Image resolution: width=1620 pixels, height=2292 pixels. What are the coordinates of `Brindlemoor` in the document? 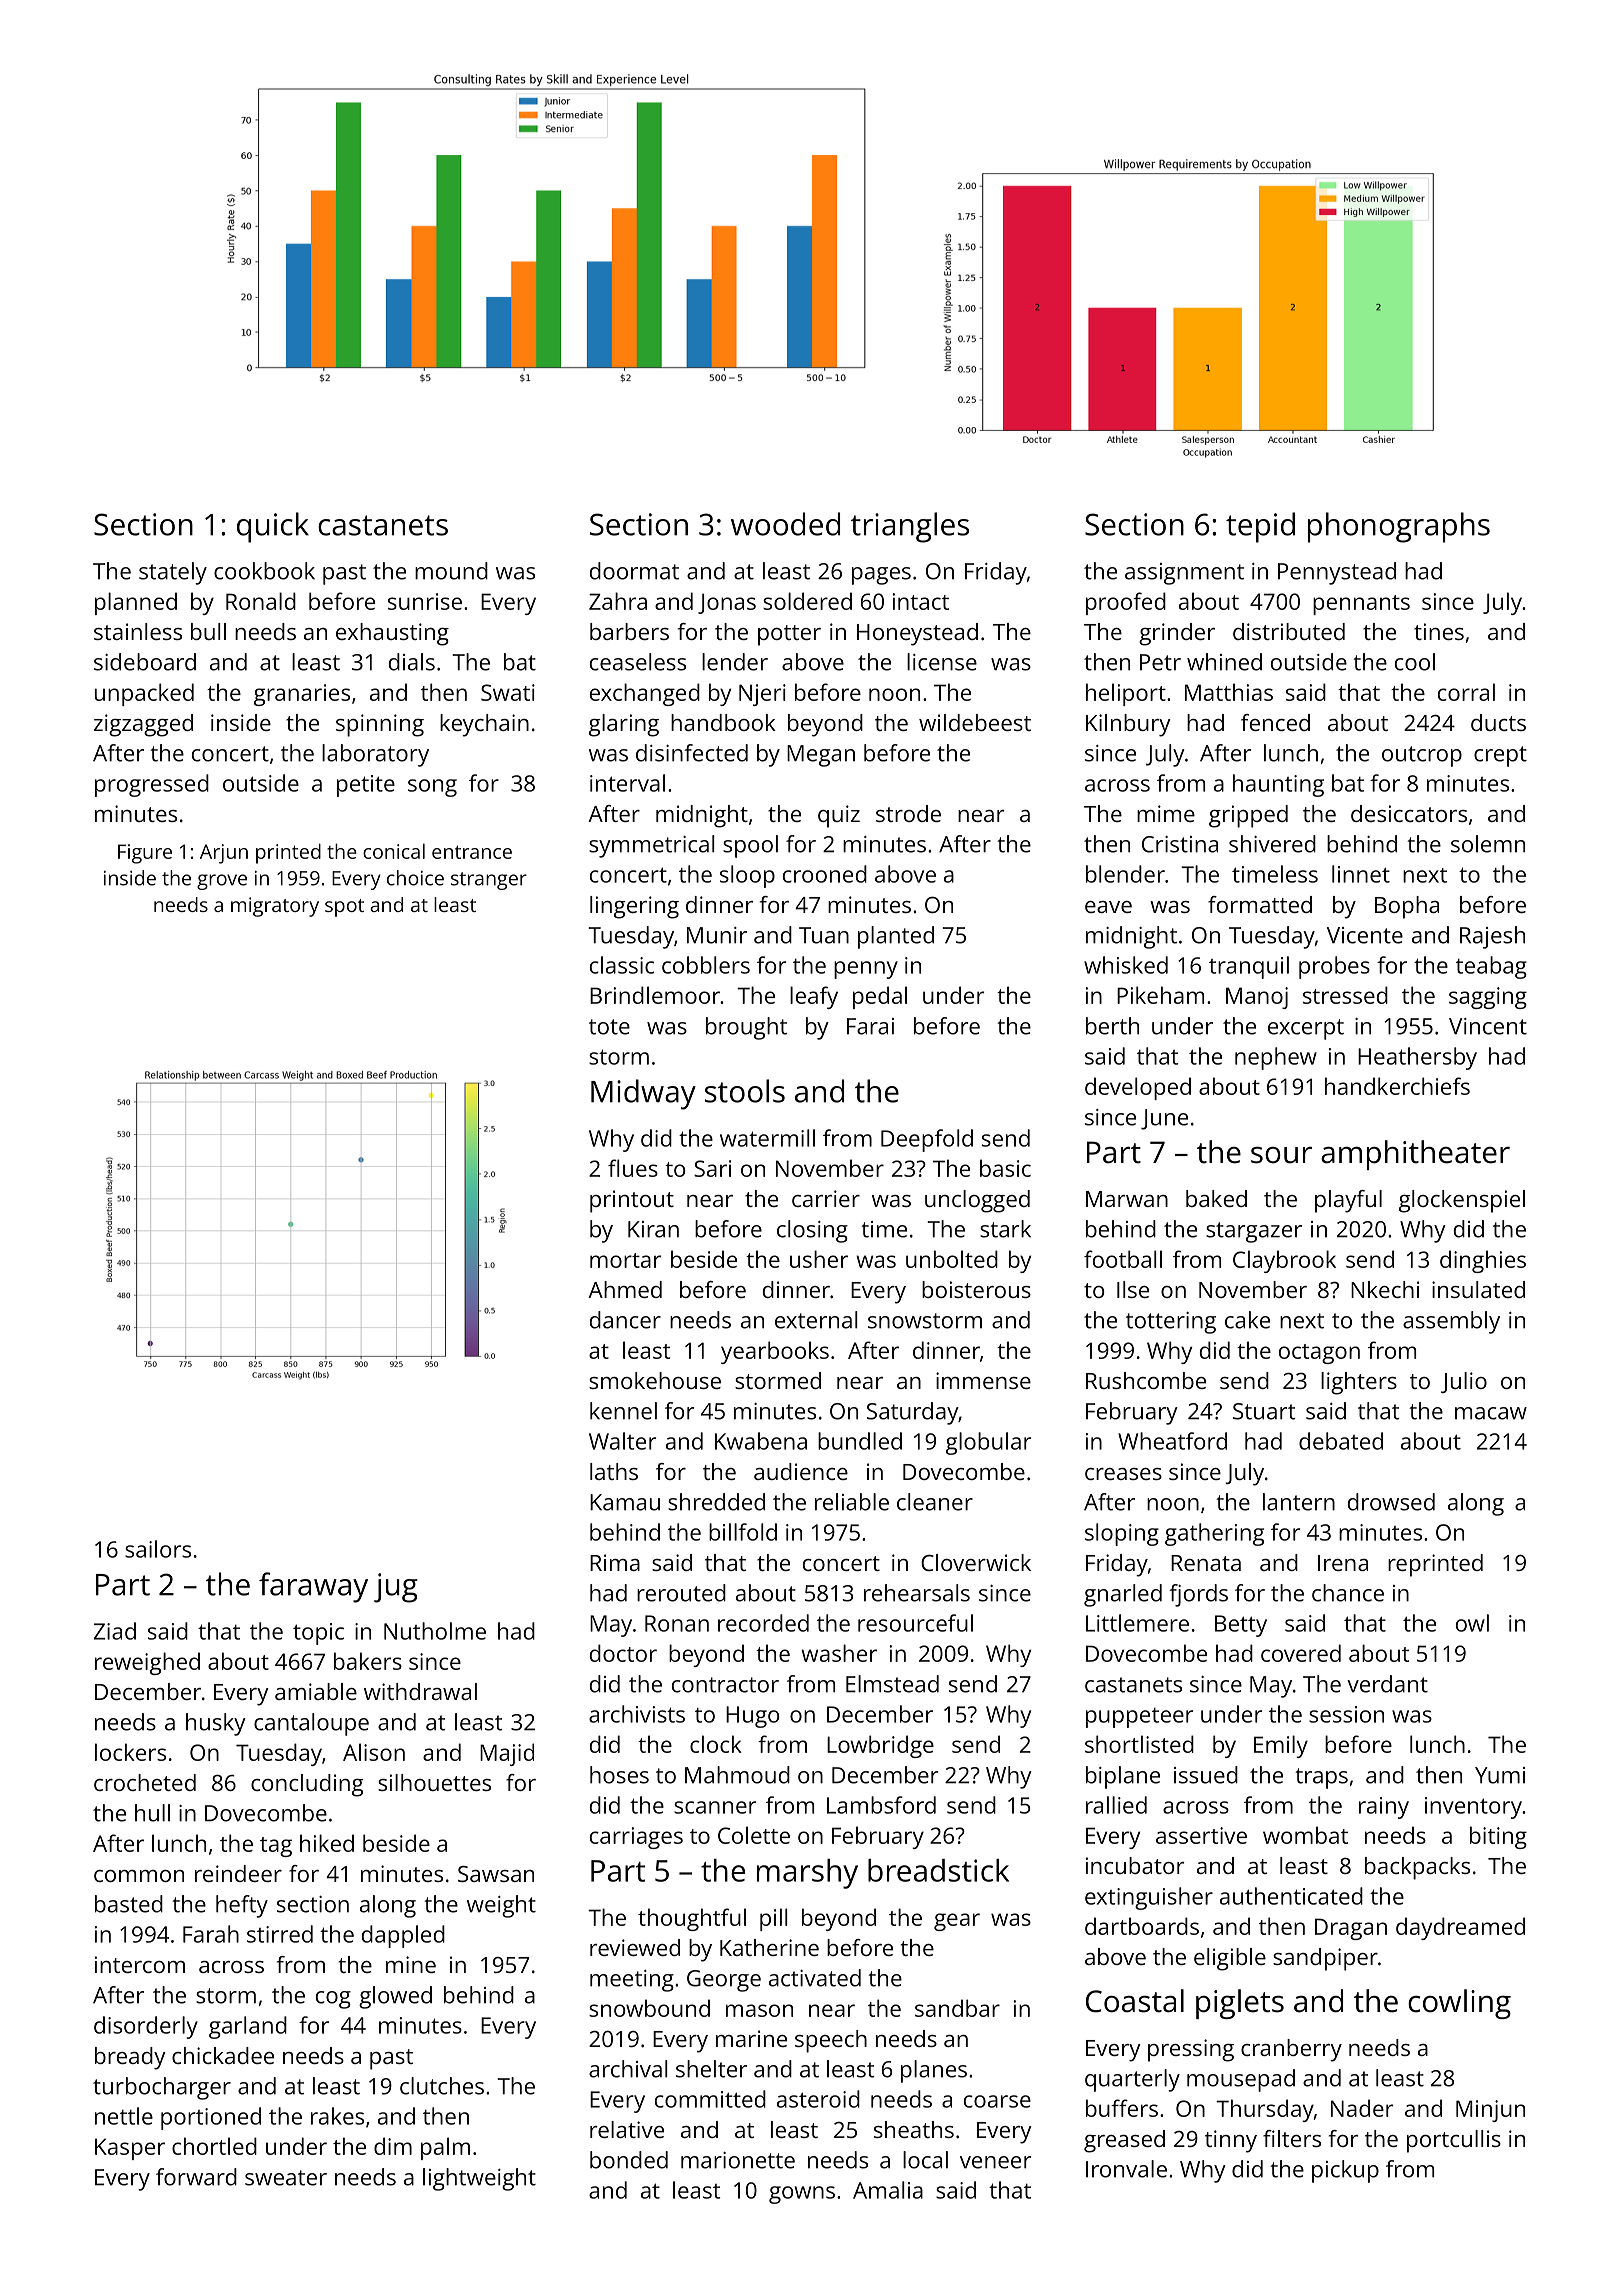 It's located at (655, 995).
